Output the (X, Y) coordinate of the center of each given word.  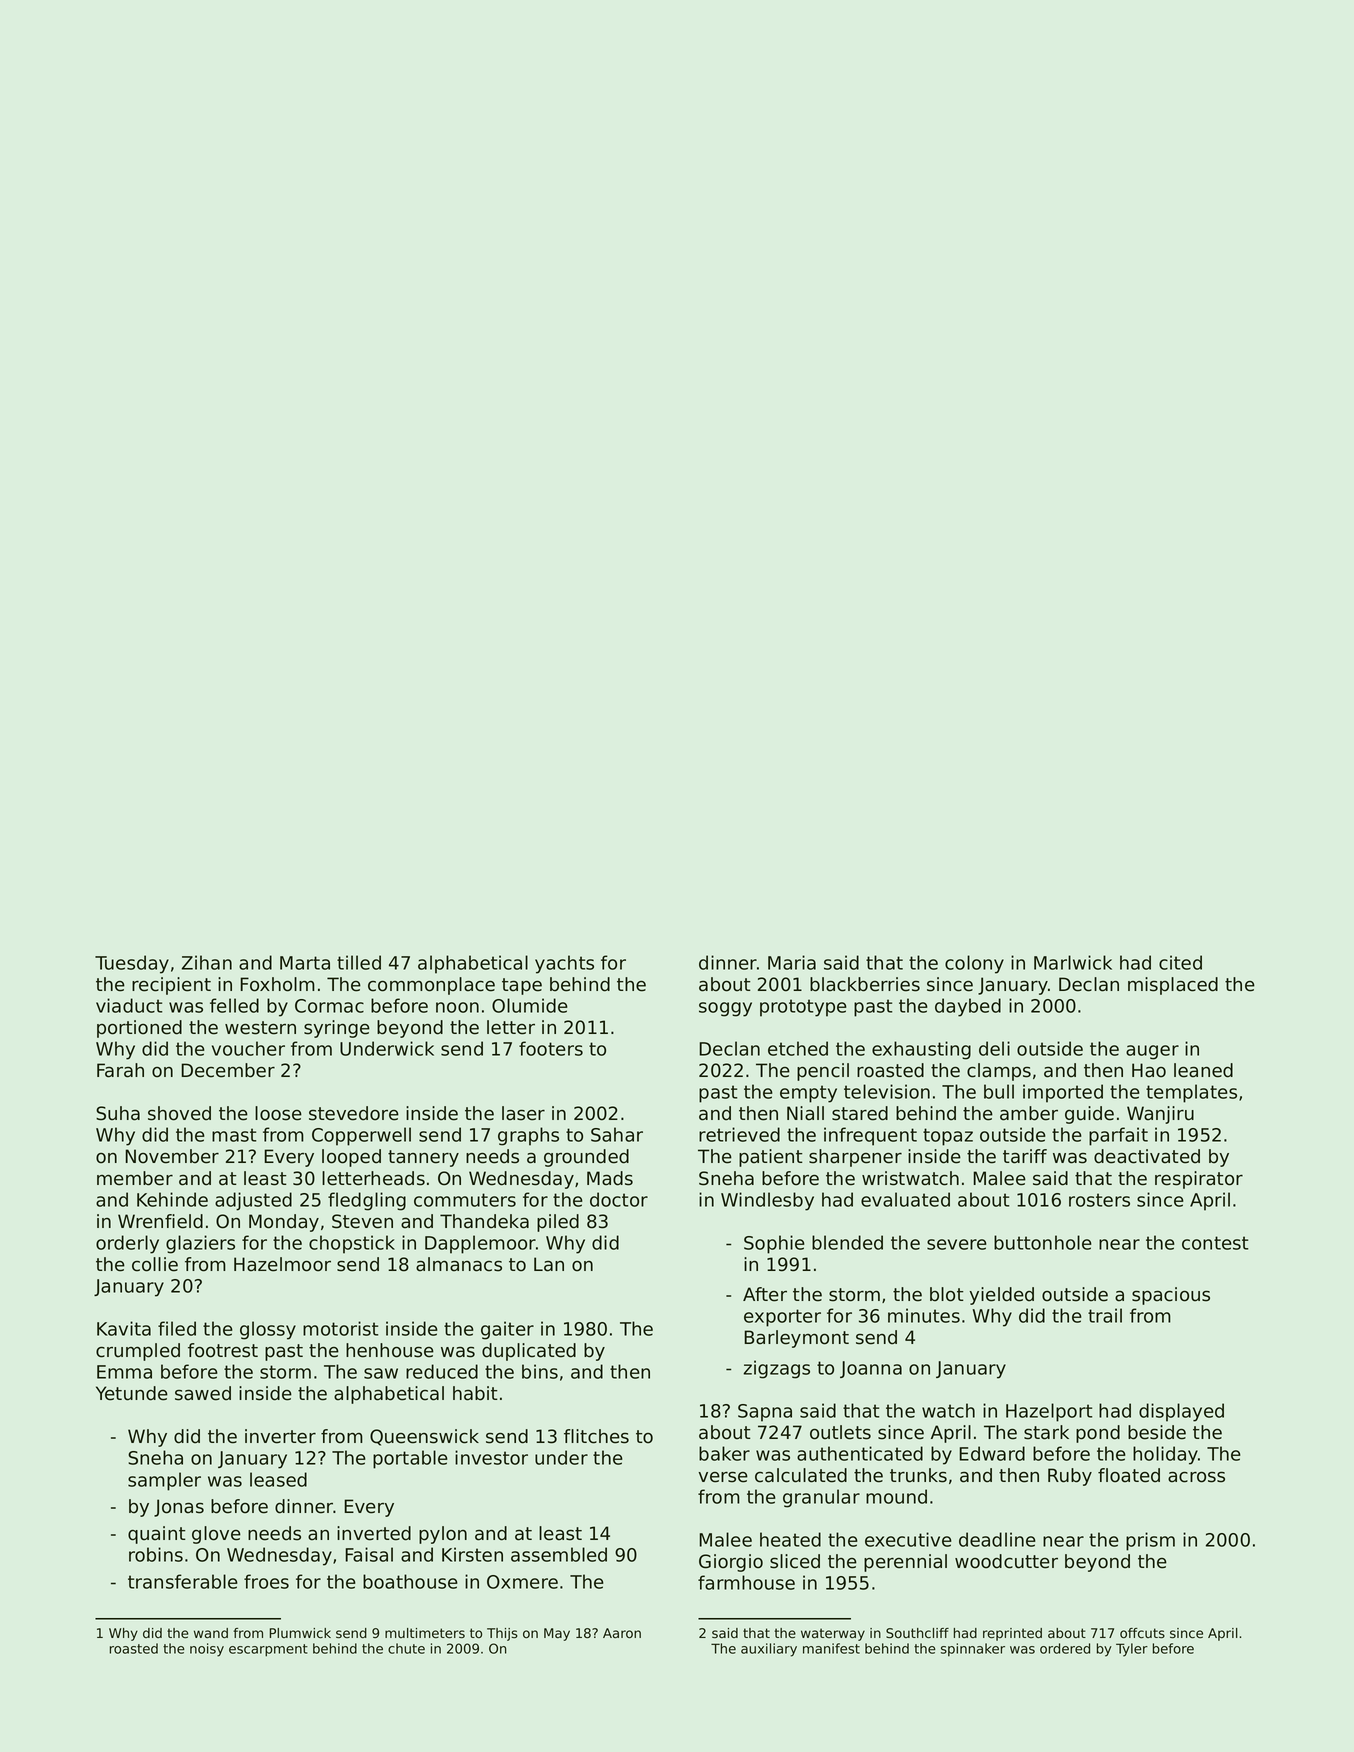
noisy (207, 1650)
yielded (1002, 1296)
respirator (1199, 1180)
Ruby (1070, 1477)
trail (1105, 1315)
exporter (782, 1318)
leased (278, 1479)
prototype (803, 1008)
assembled (559, 1554)
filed (177, 1328)
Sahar (617, 1134)
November (172, 1156)
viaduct (129, 1005)
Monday (284, 1223)
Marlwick (1073, 962)
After (765, 1294)
